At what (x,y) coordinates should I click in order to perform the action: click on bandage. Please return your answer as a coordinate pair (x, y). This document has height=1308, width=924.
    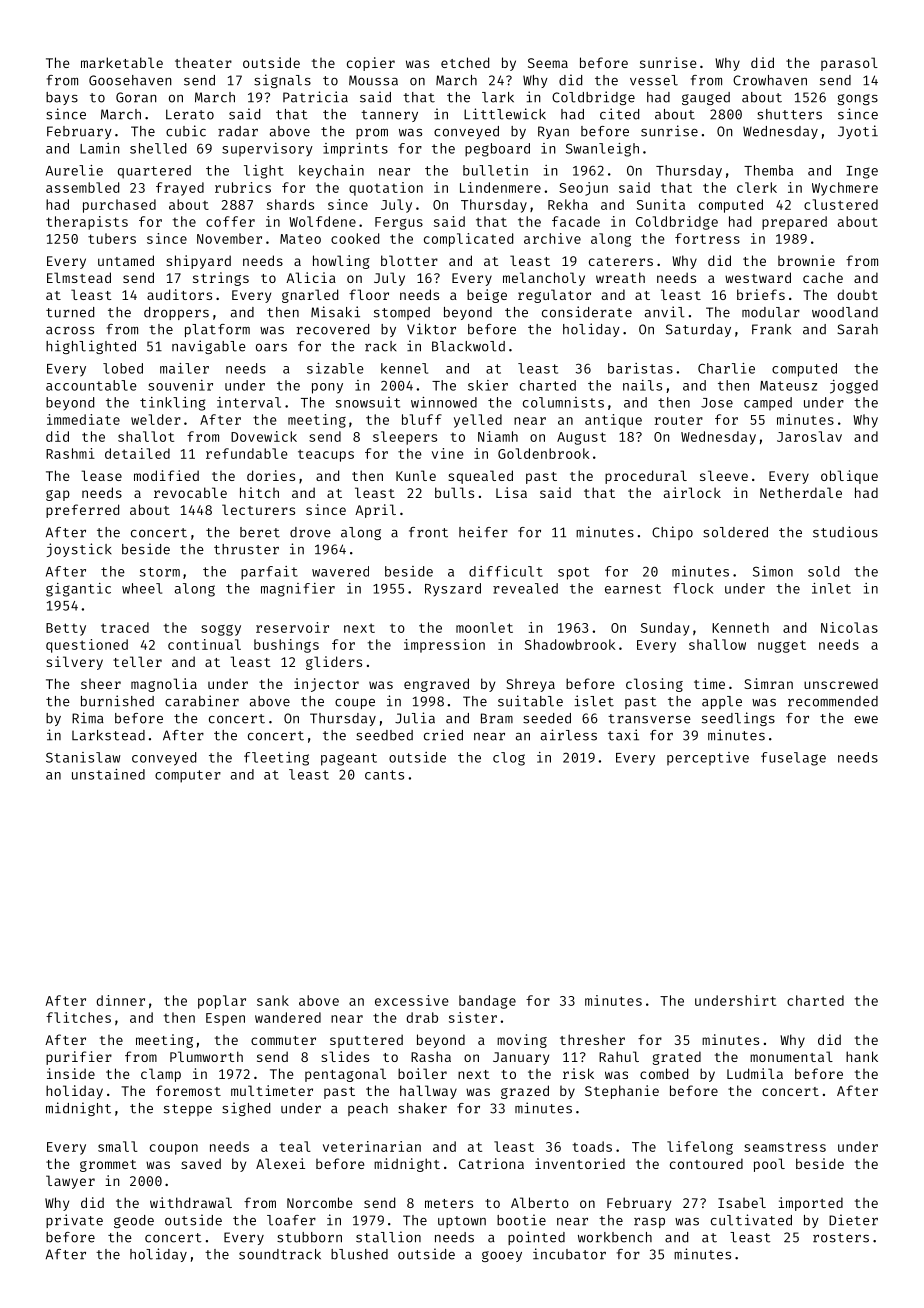
    Looking at the image, I should click on (487, 1002).
